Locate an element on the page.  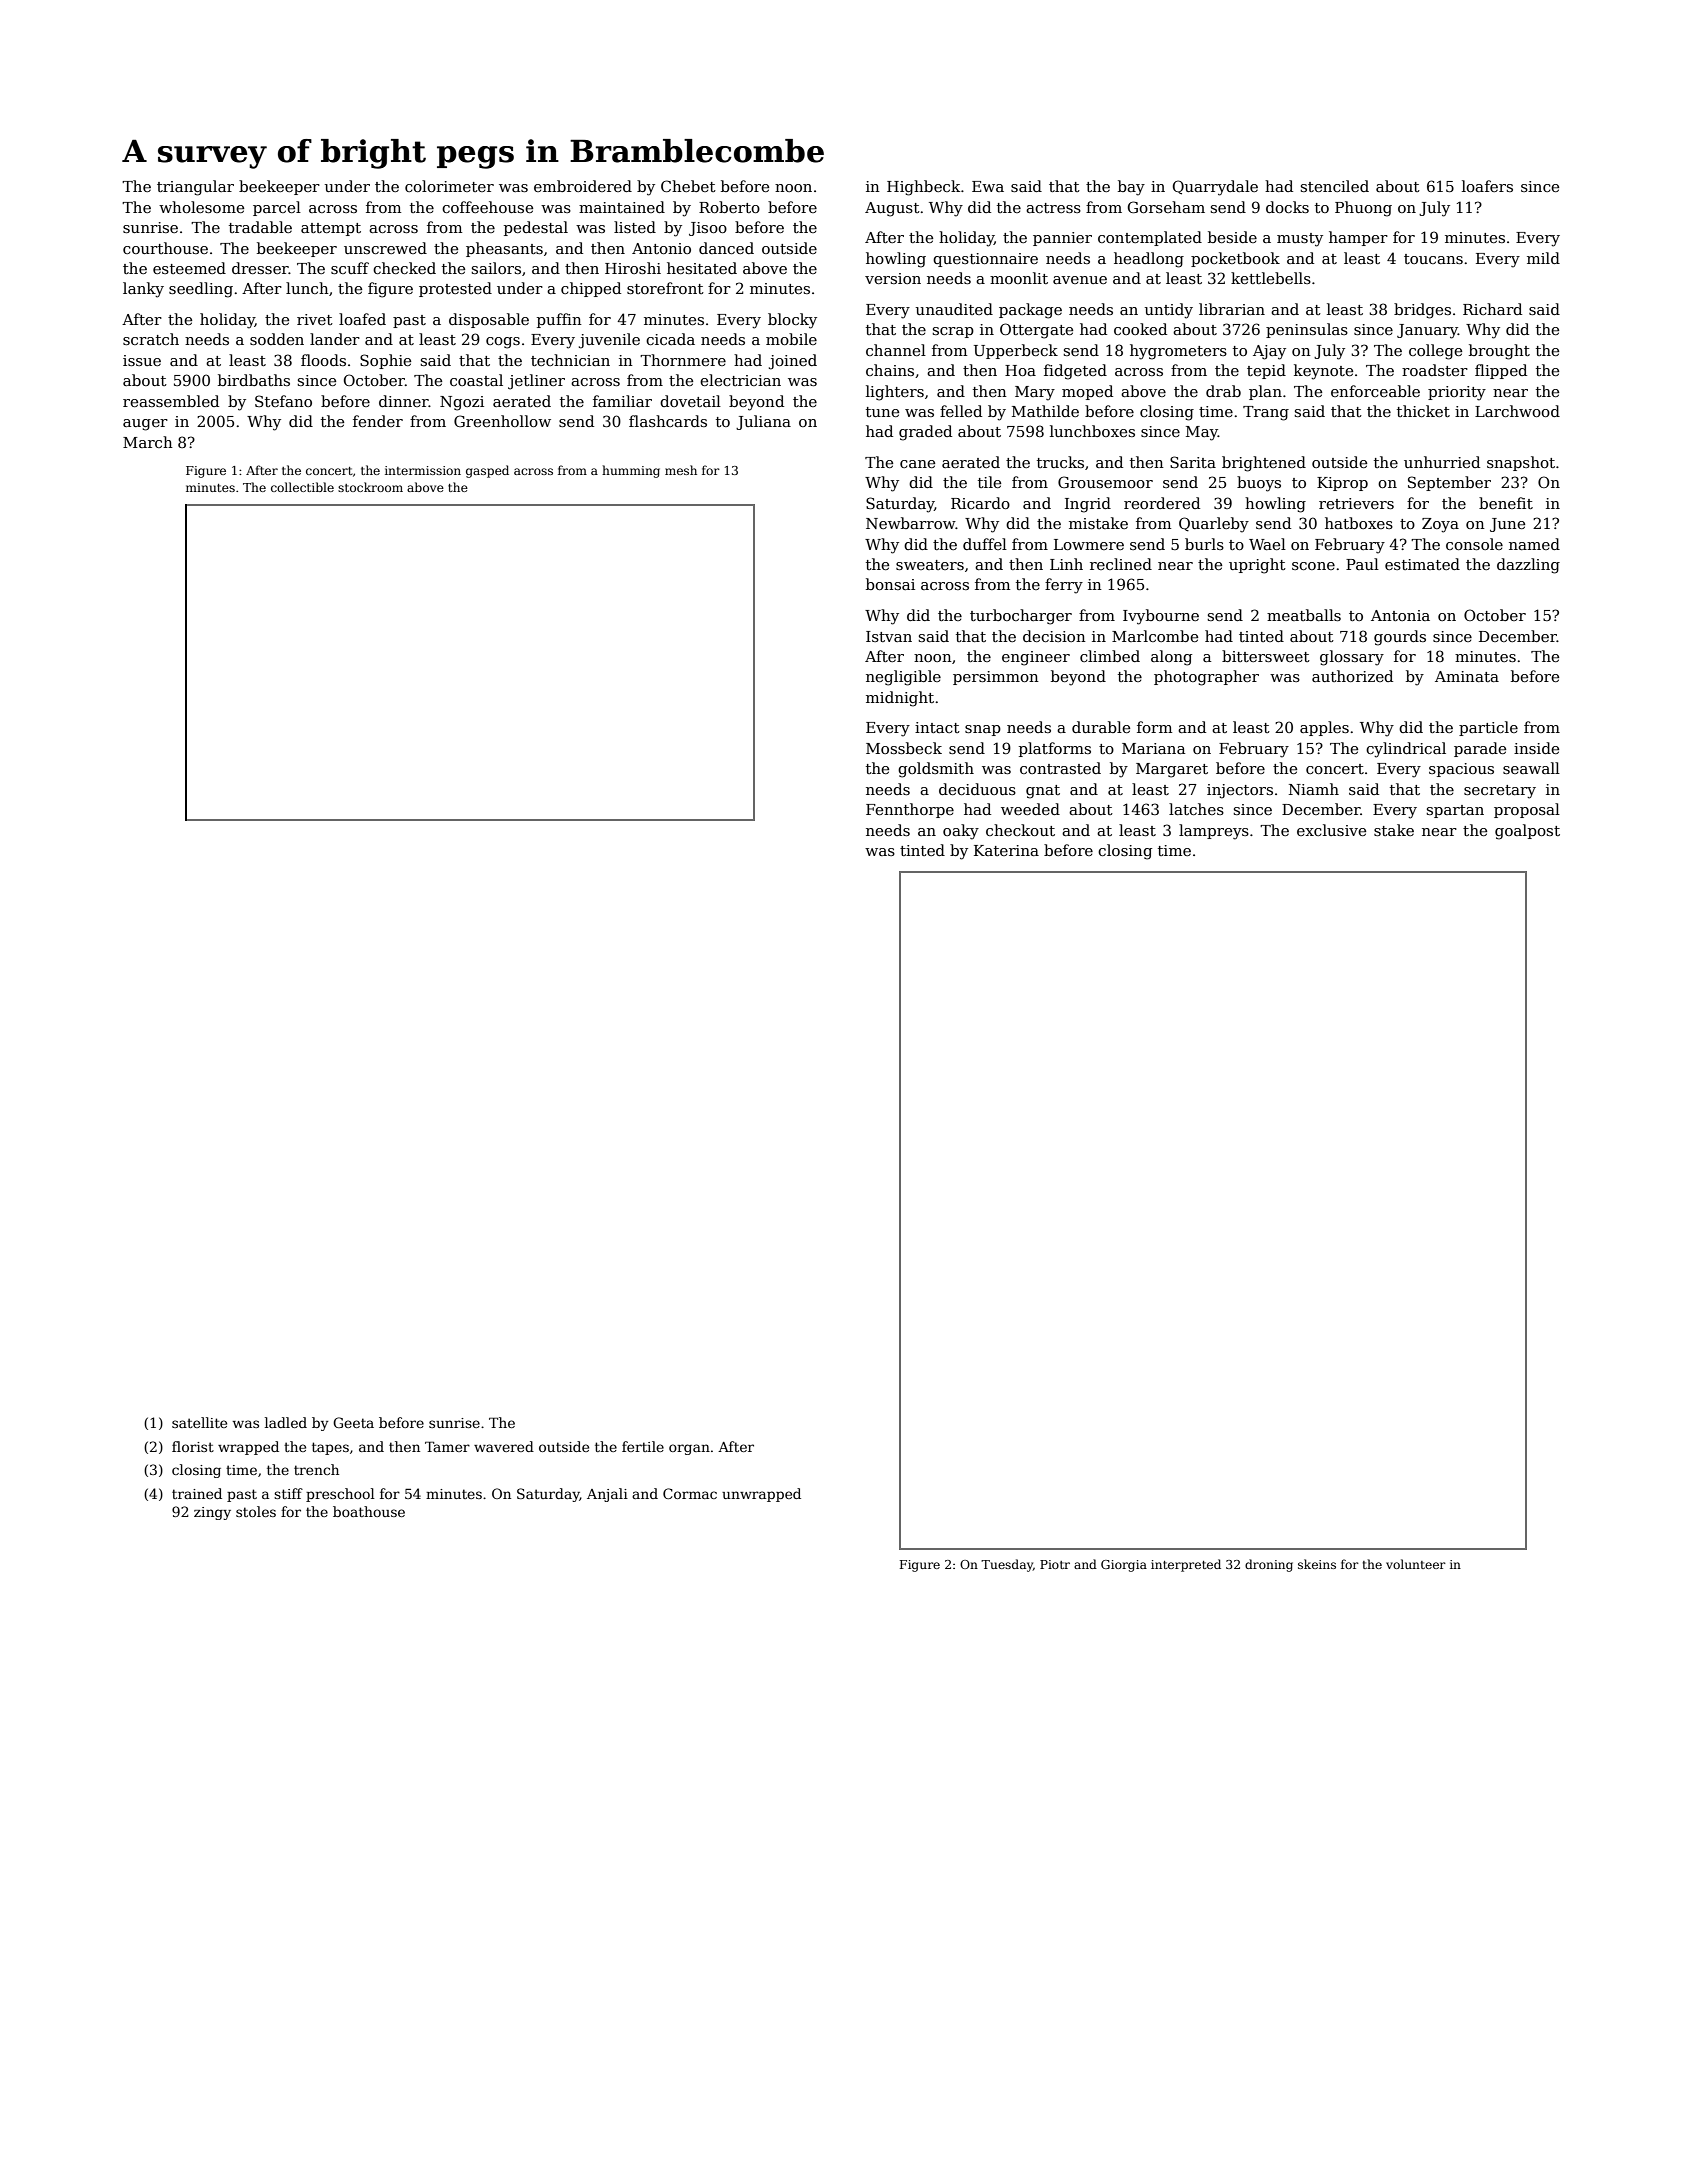
triangular is located at coordinates (195, 188).
